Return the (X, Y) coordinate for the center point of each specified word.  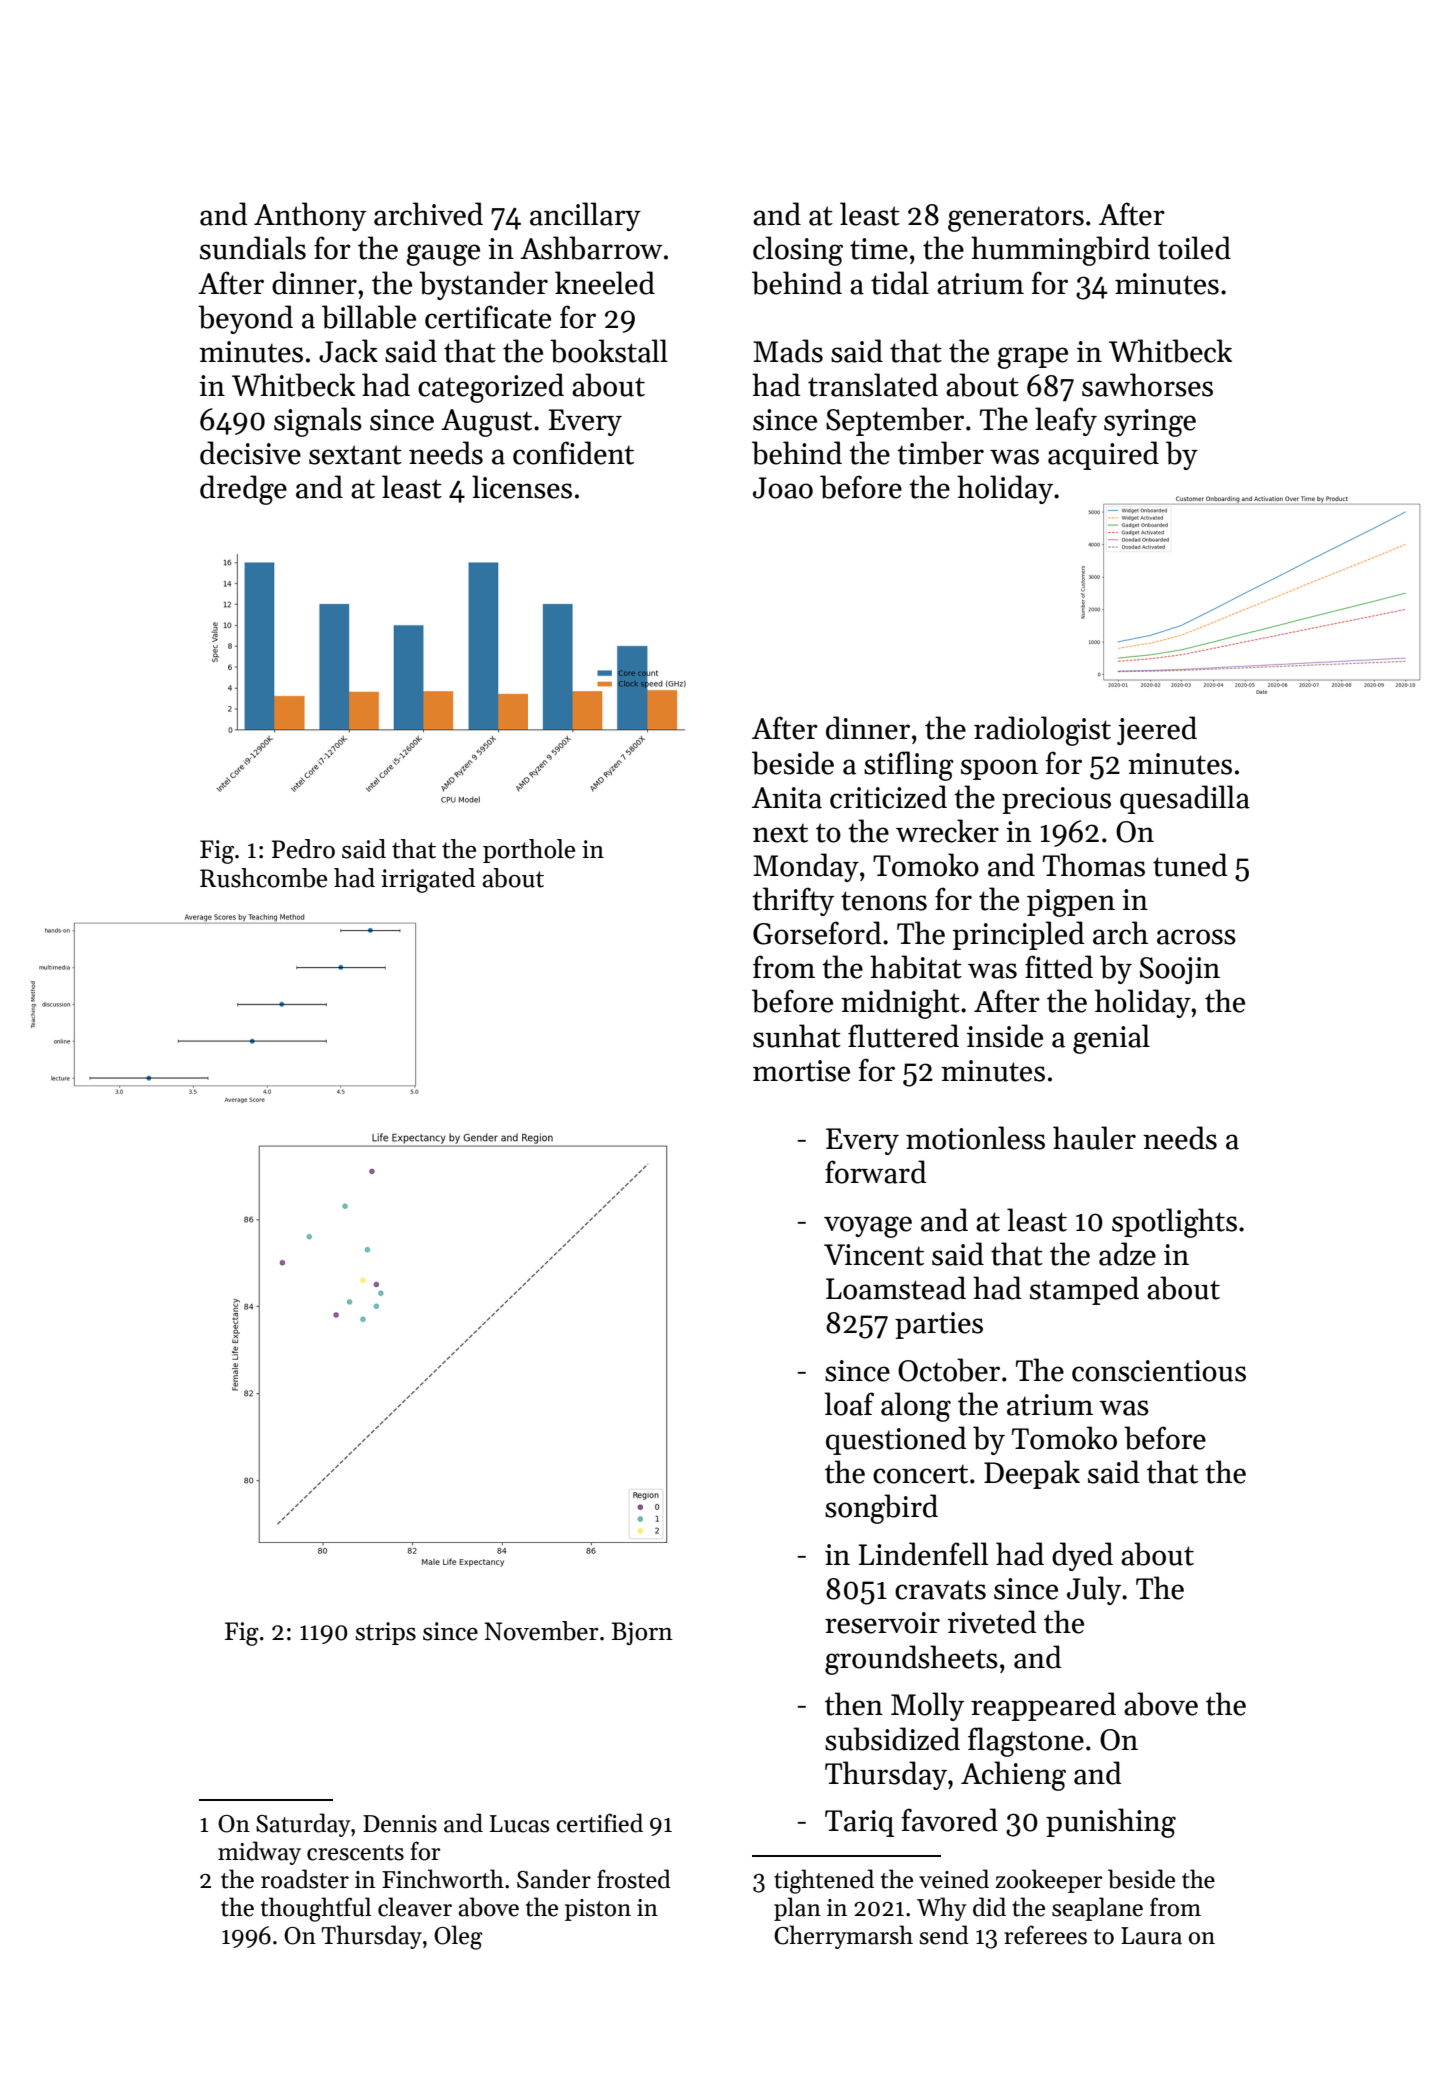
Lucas (519, 1824)
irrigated (428, 880)
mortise (801, 1071)
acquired (1103, 455)
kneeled (605, 283)
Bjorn (642, 1633)
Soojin (1180, 970)
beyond (245, 319)
